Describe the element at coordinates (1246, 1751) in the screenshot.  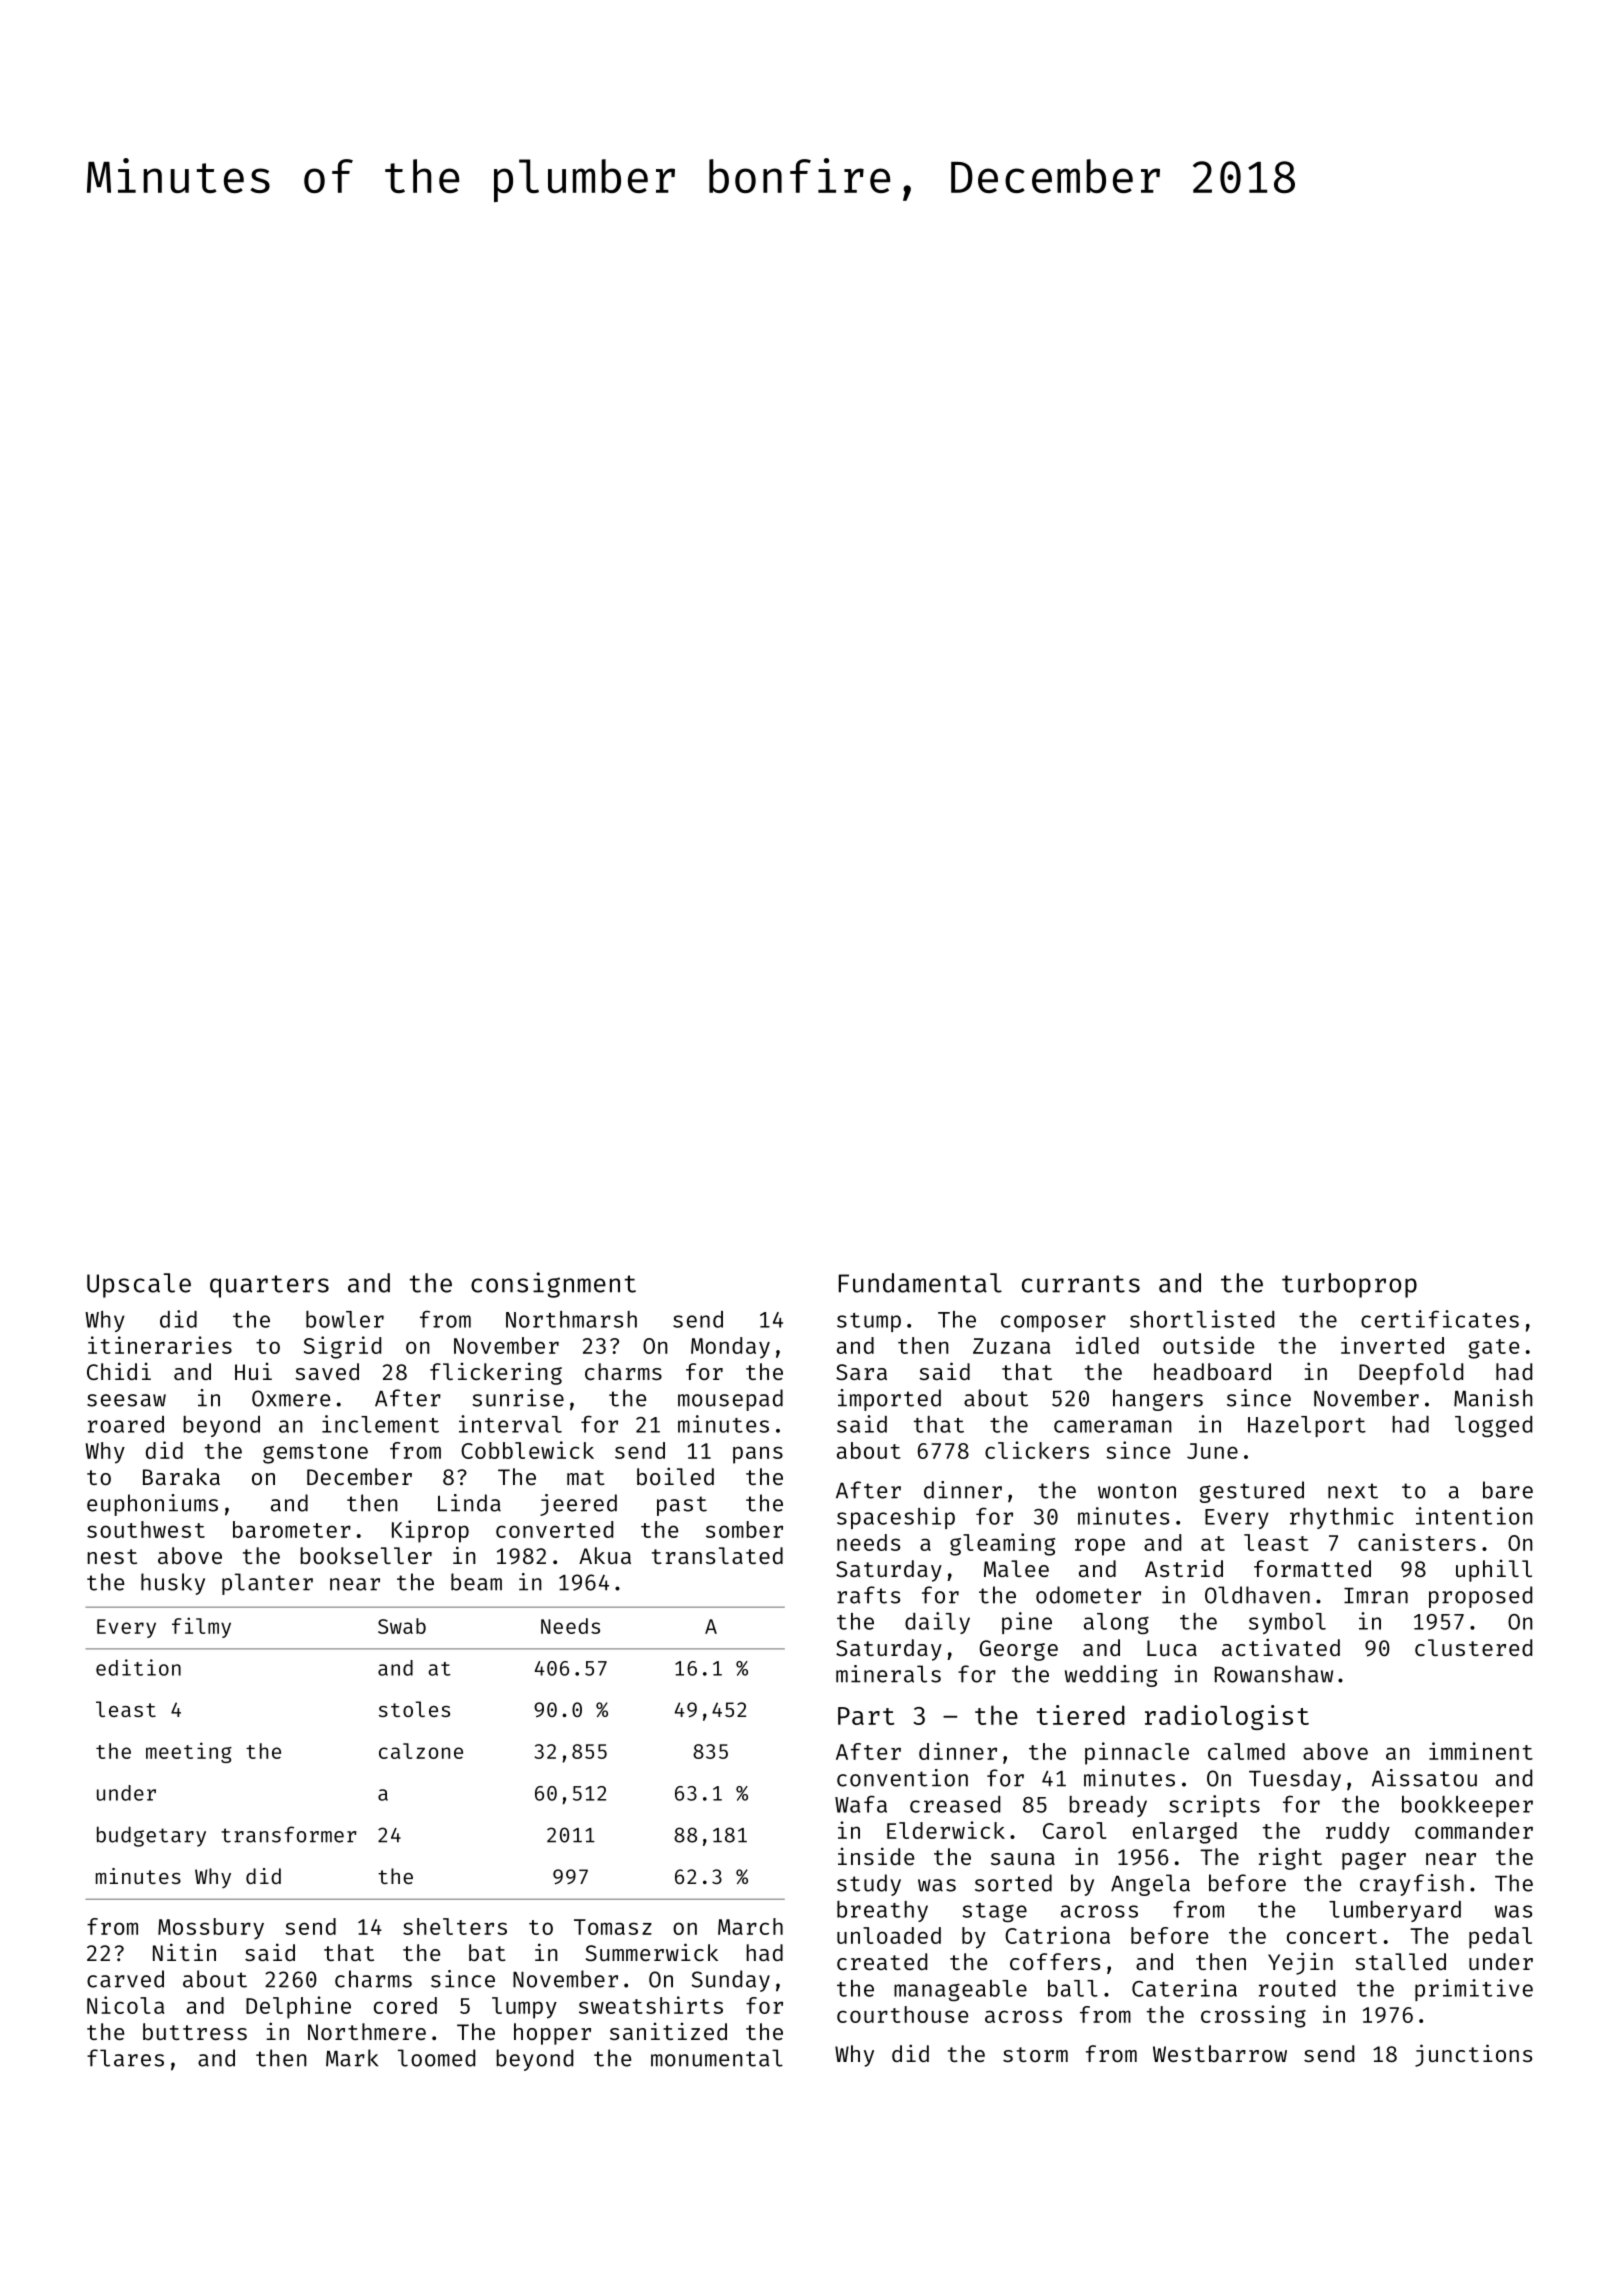
I see `calmed` at that location.
